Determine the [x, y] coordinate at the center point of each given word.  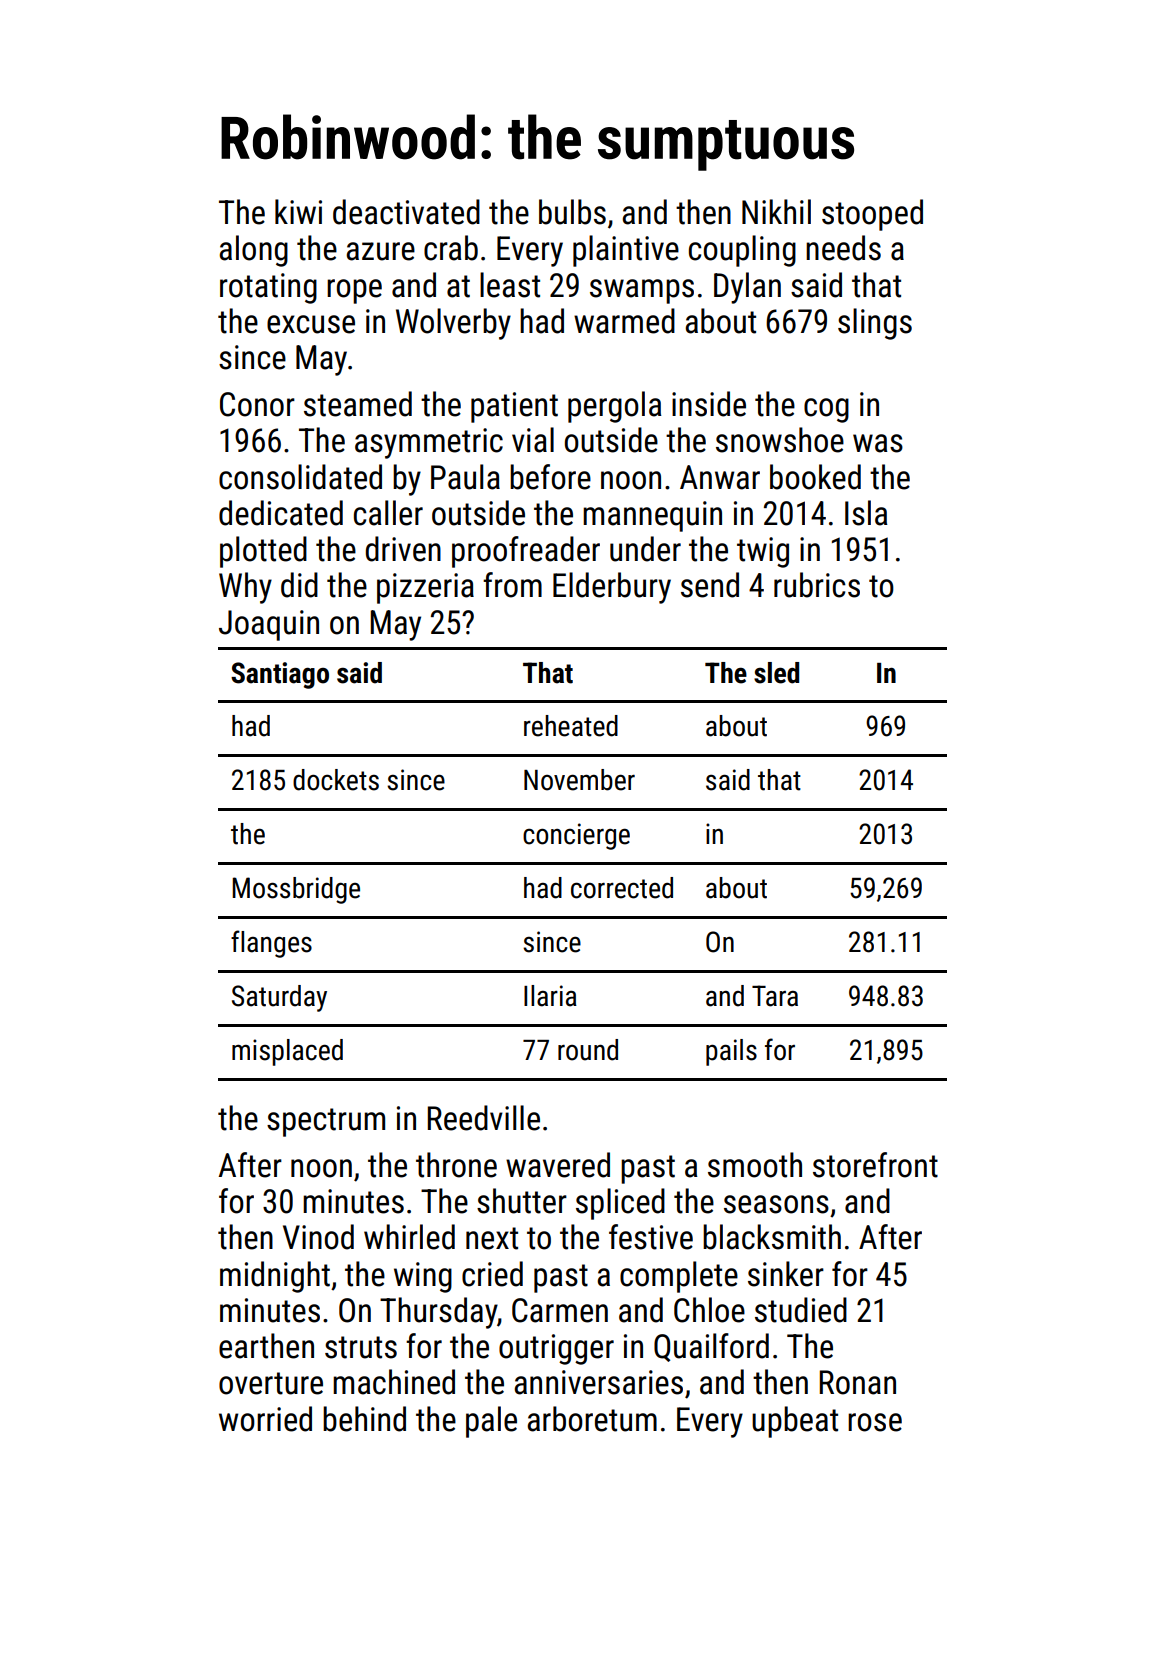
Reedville [484, 1118]
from [512, 585]
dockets [336, 780]
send [710, 585]
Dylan [747, 288]
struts [361, 1347]
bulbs [572, 212]
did [299, 585]
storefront [875, 1165]
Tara [775, 996]
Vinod [318, 1237]
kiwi [298, 211]
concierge [576, 836]
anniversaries [598, 1382]
